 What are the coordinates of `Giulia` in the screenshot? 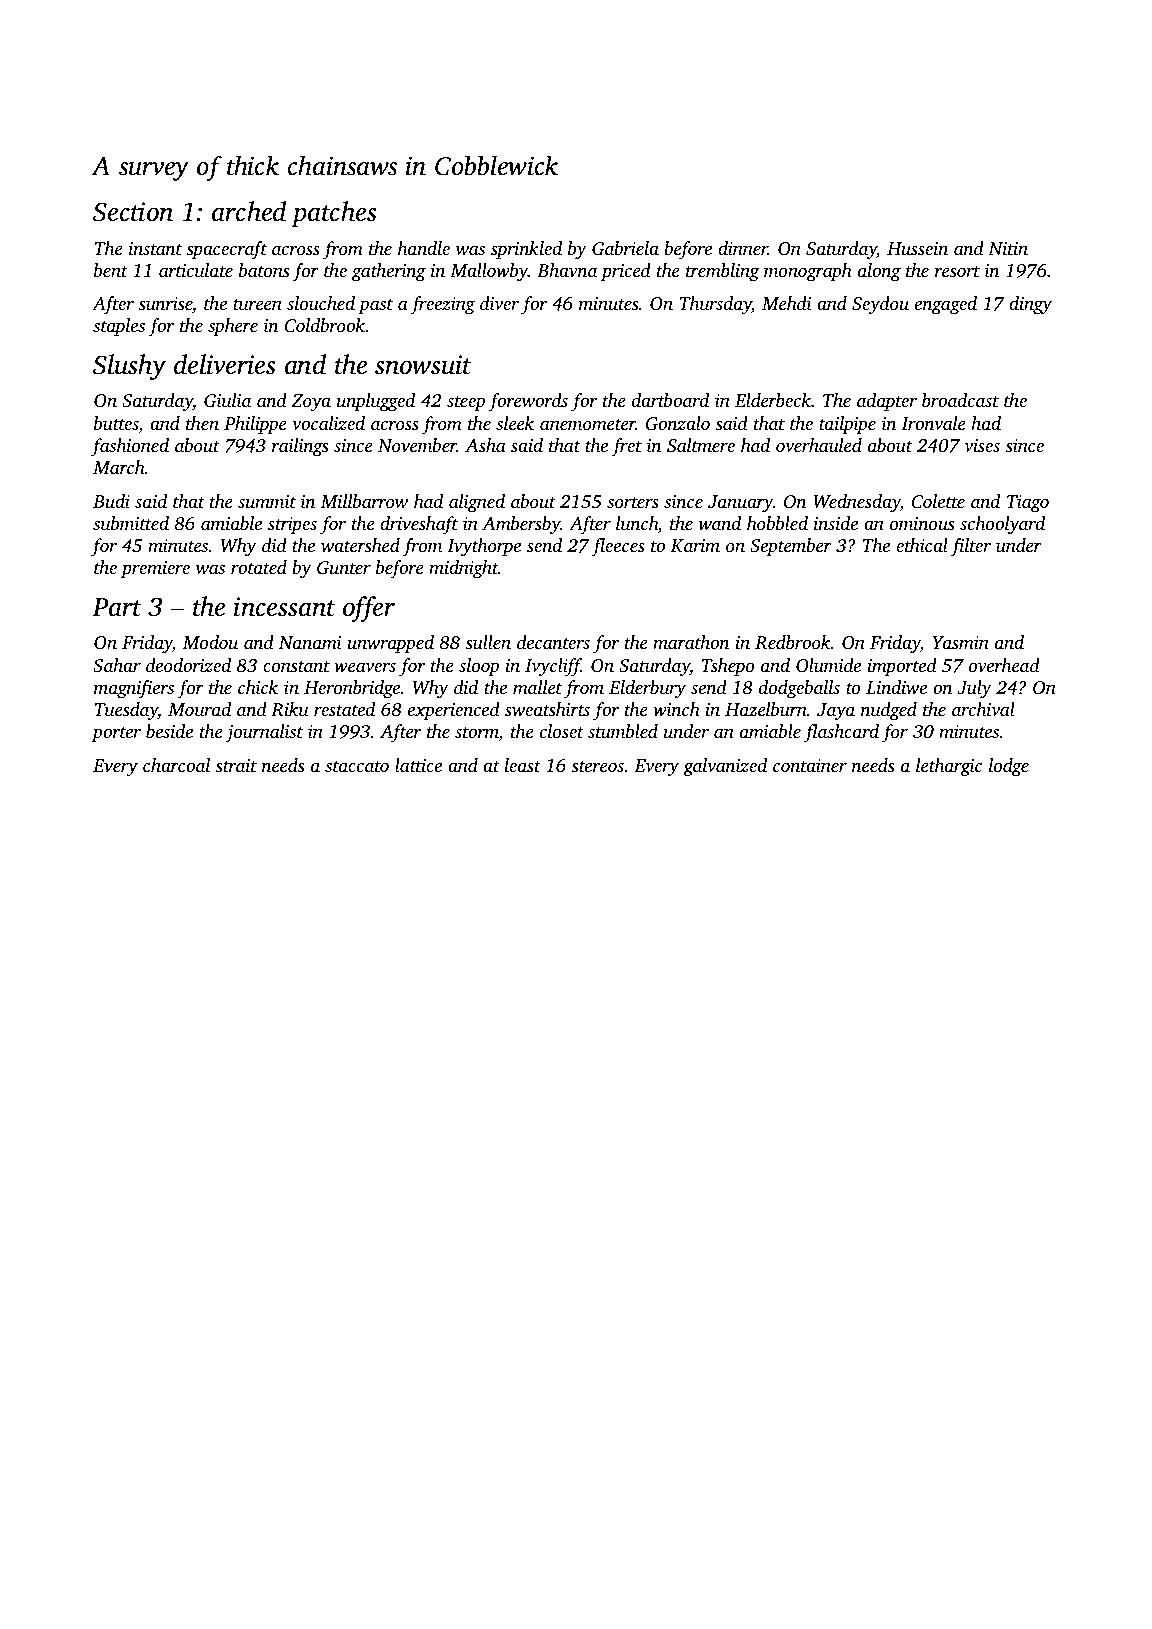 It's located at (227, 400).
